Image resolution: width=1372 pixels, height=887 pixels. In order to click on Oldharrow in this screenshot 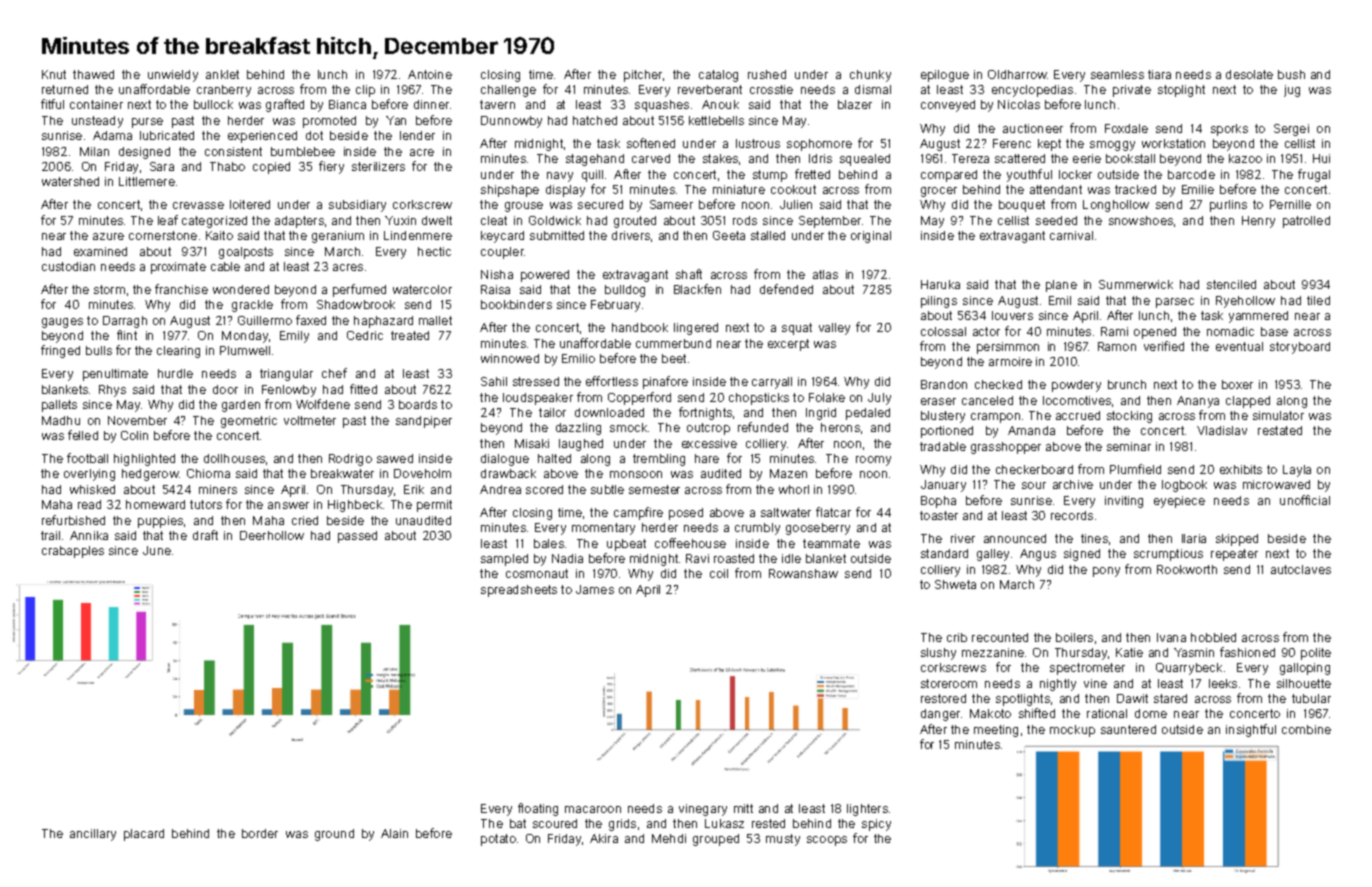, I will do `click(1017, 74)`.
